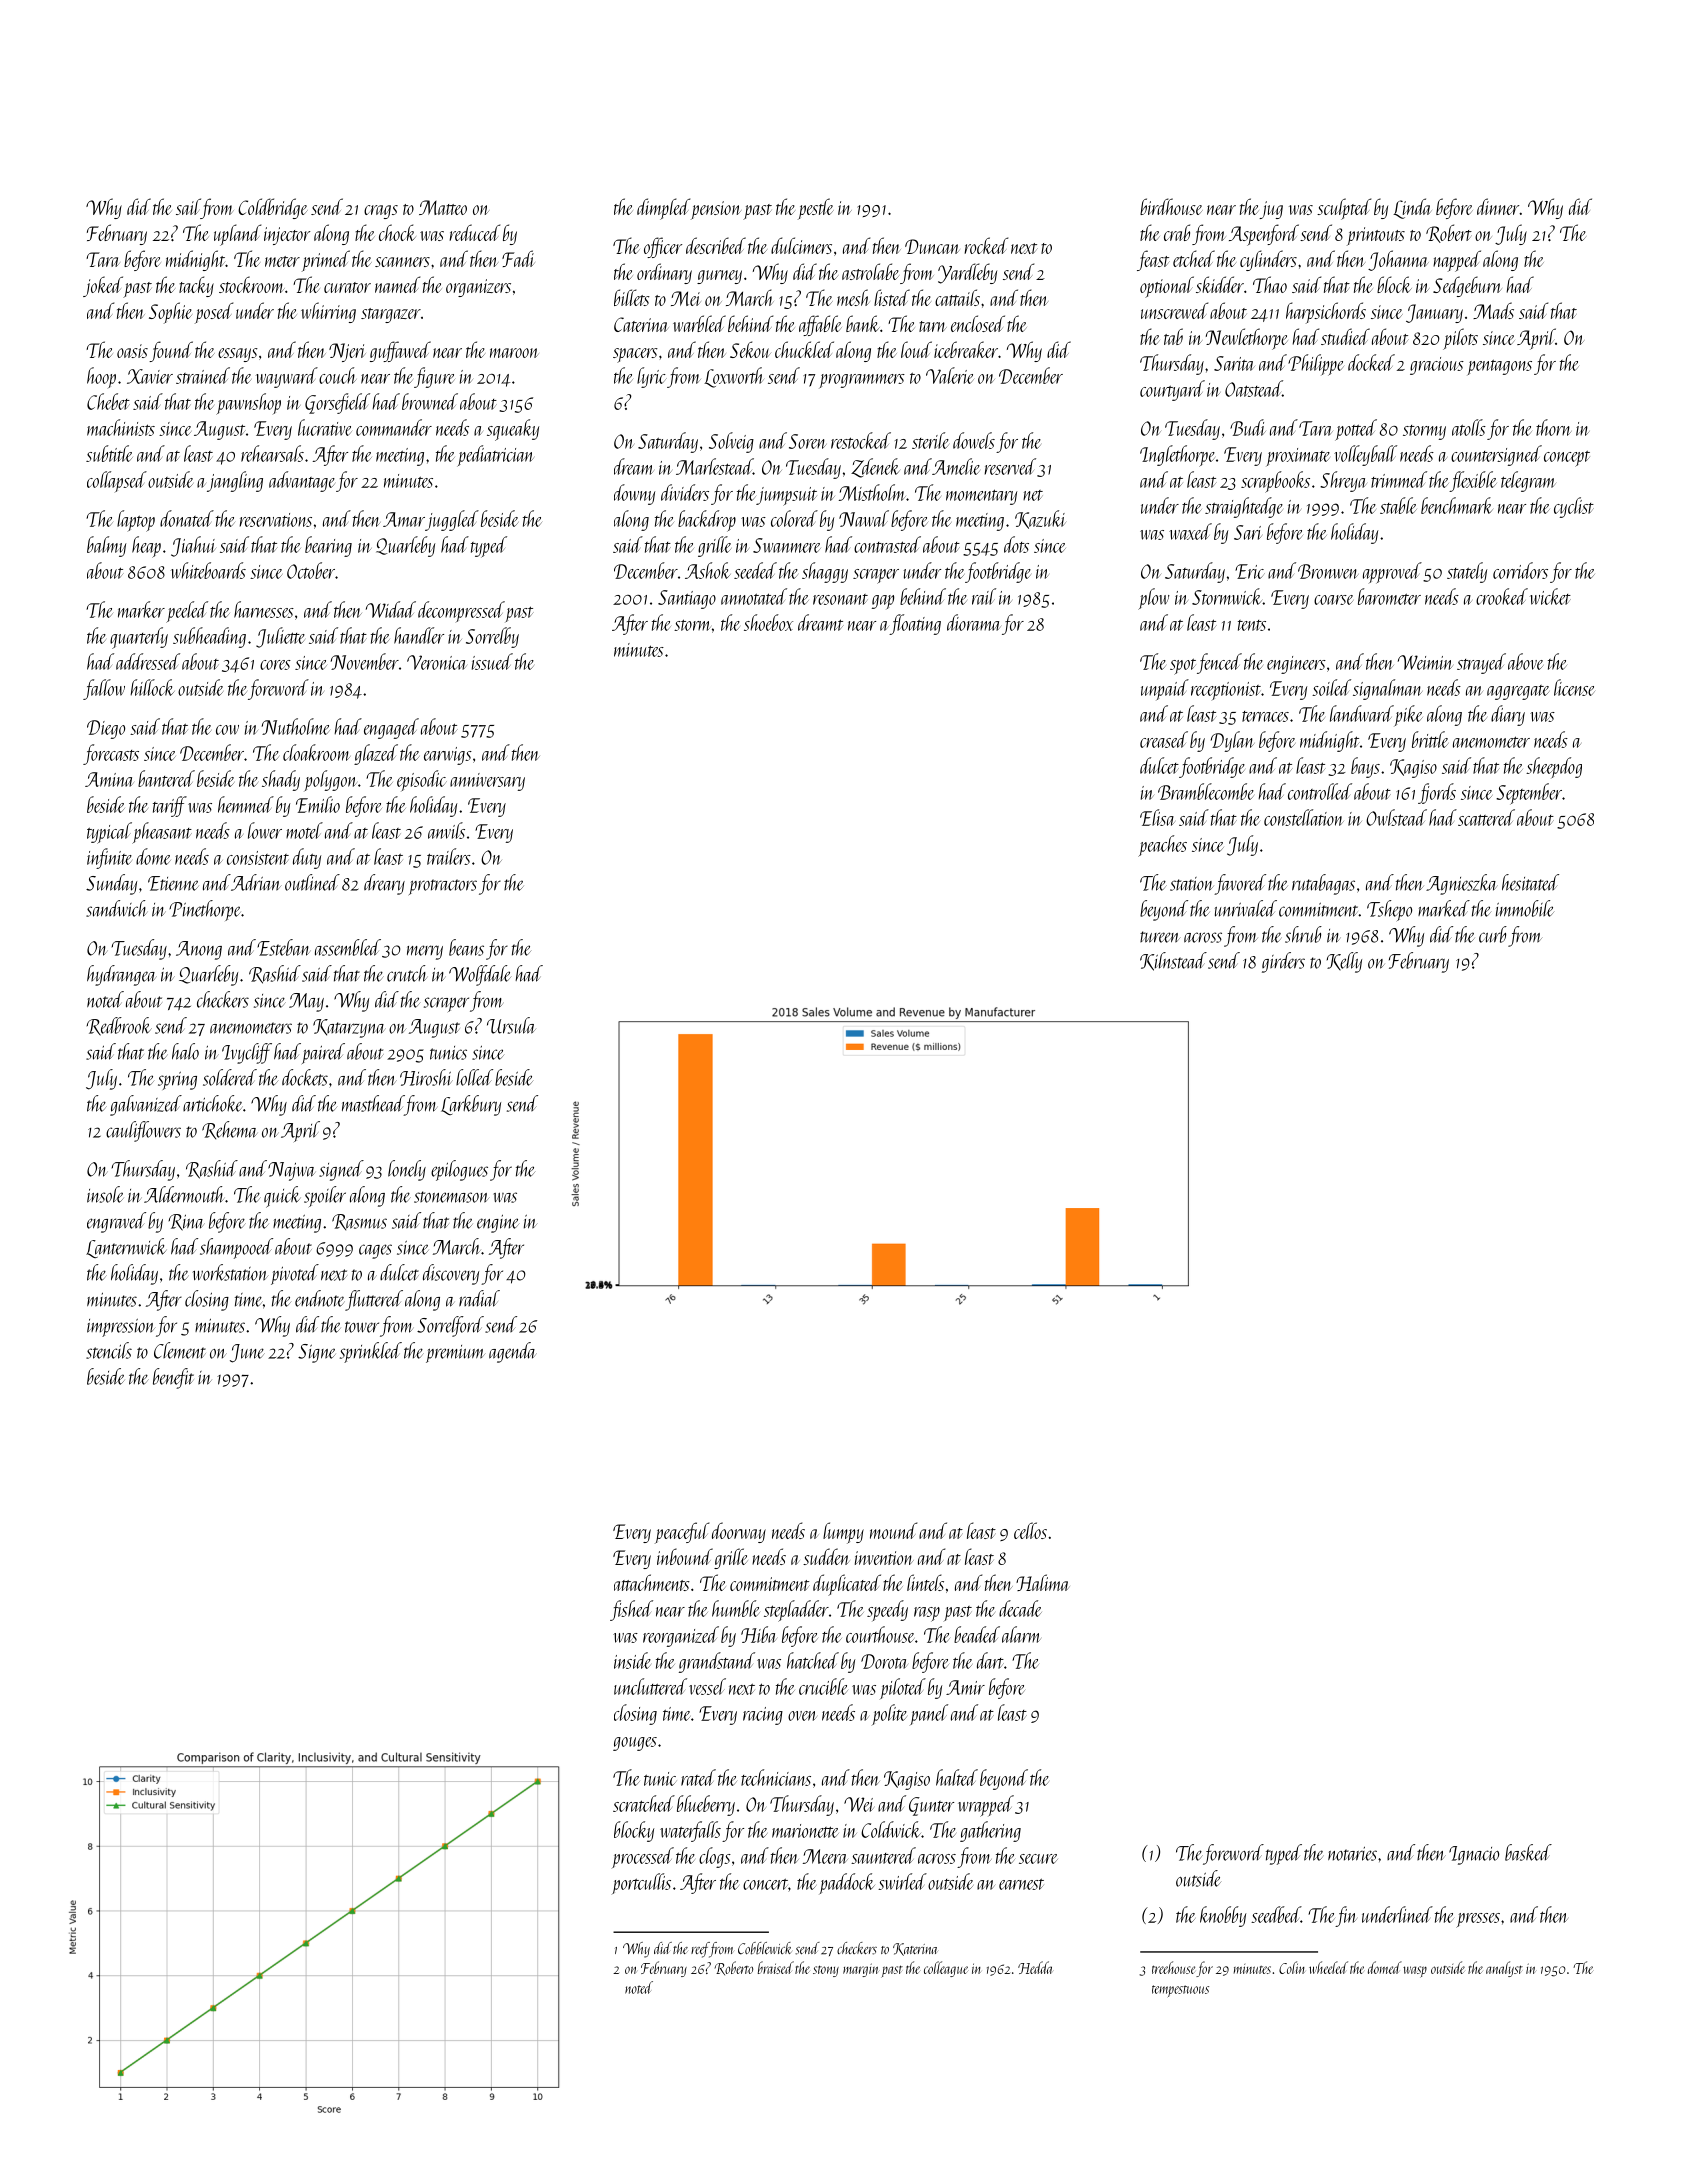  Describe the element at coordinates (126, 1248) in the screenshot. I see `Lanternwick` at that location.
